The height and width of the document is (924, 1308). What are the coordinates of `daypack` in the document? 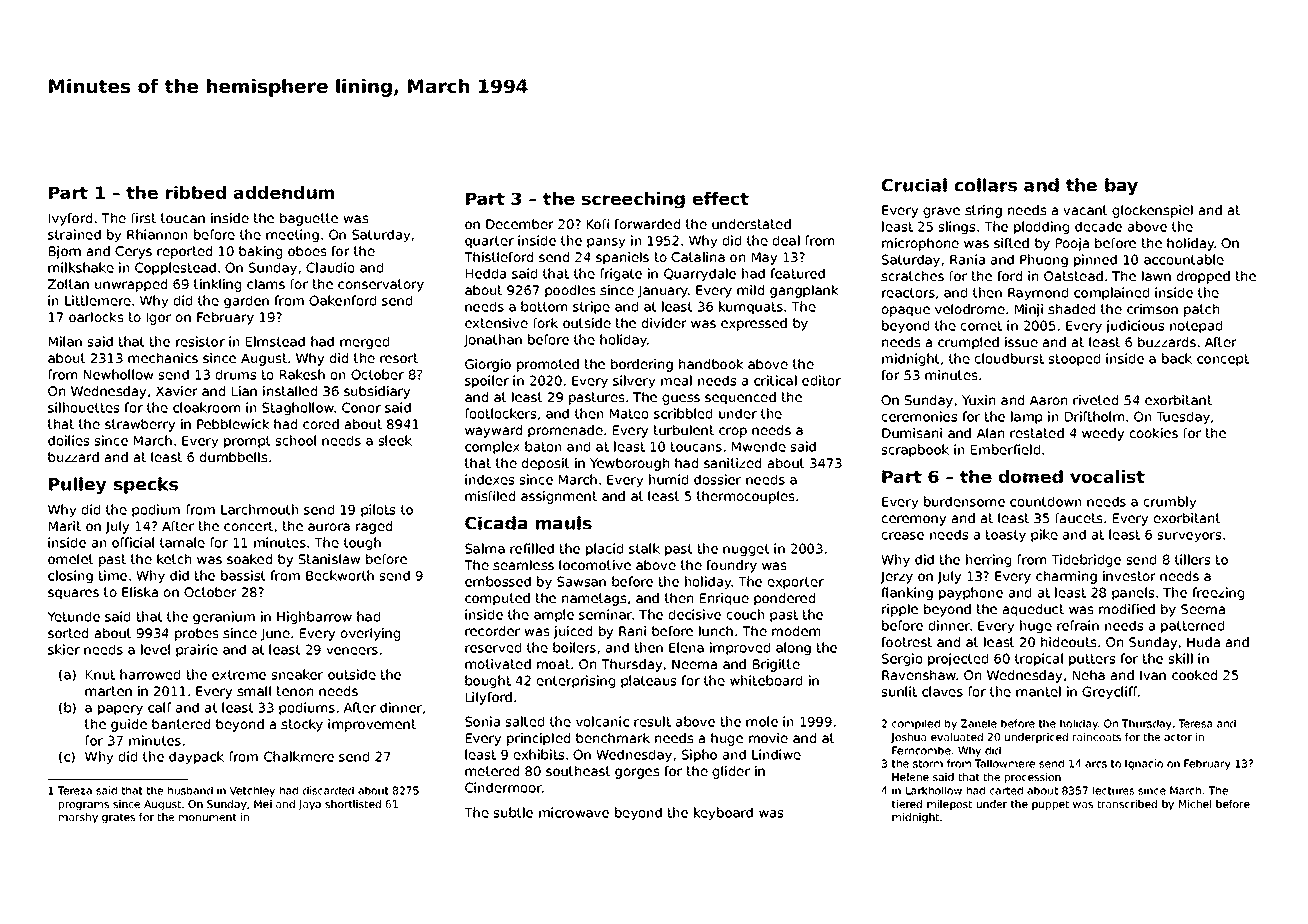 It's located at (196, 757).
